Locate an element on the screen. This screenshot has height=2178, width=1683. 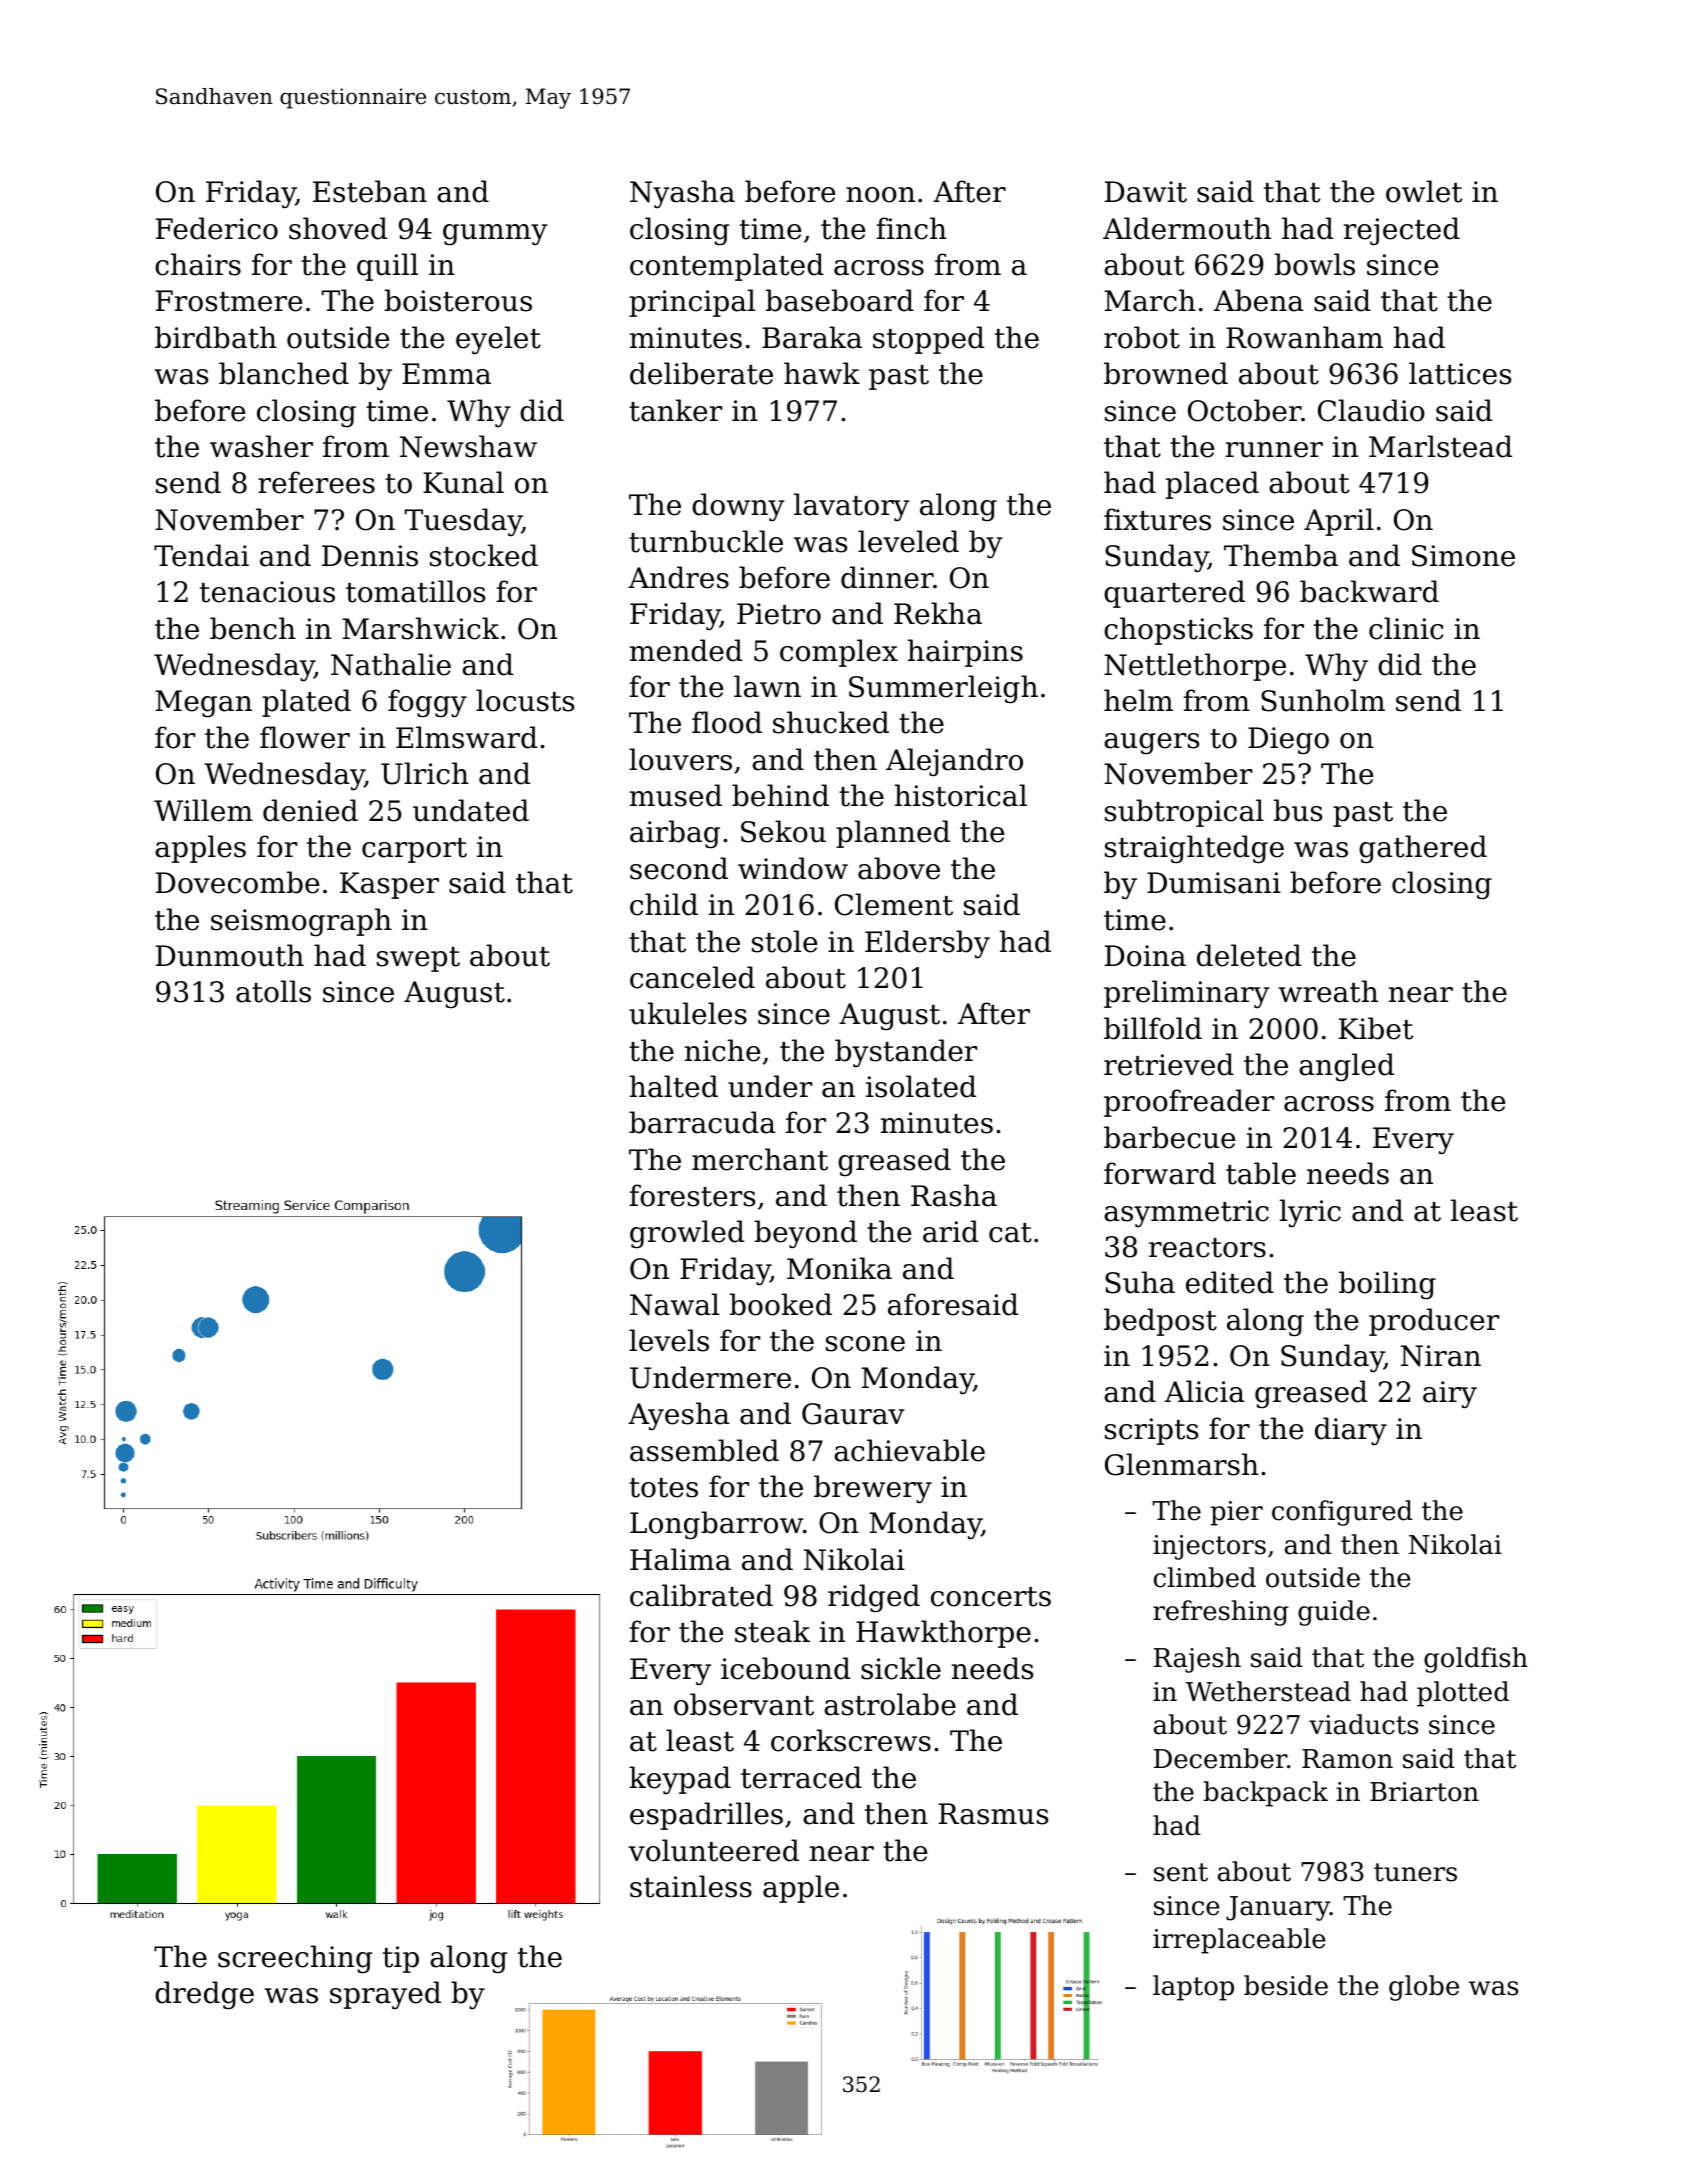
configured is located at coordinates (1342, 1513).
